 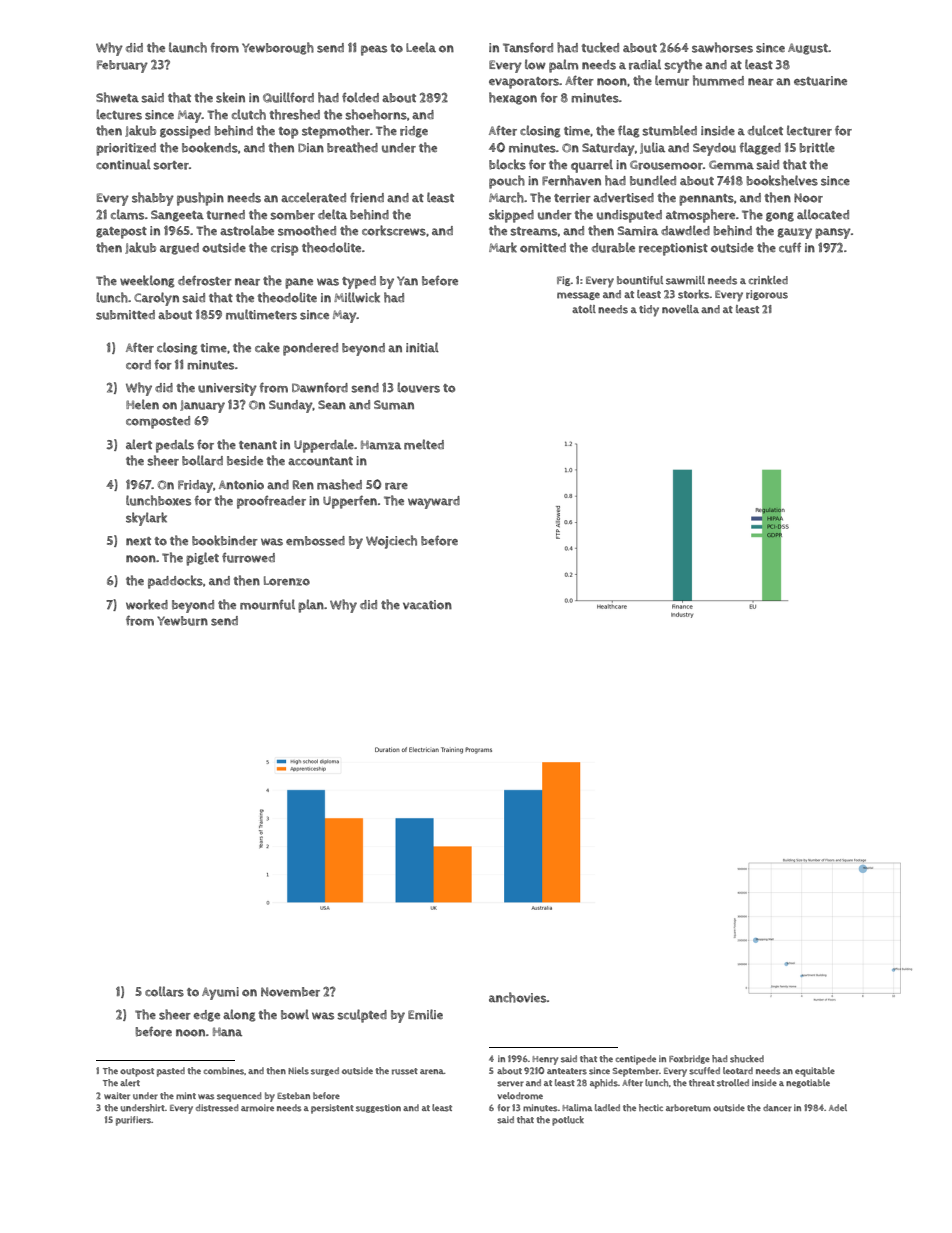 What do you see at coordinates (747, 1059) in the screenshot?
I see `shucked` at bounding box center [747, 1059].
